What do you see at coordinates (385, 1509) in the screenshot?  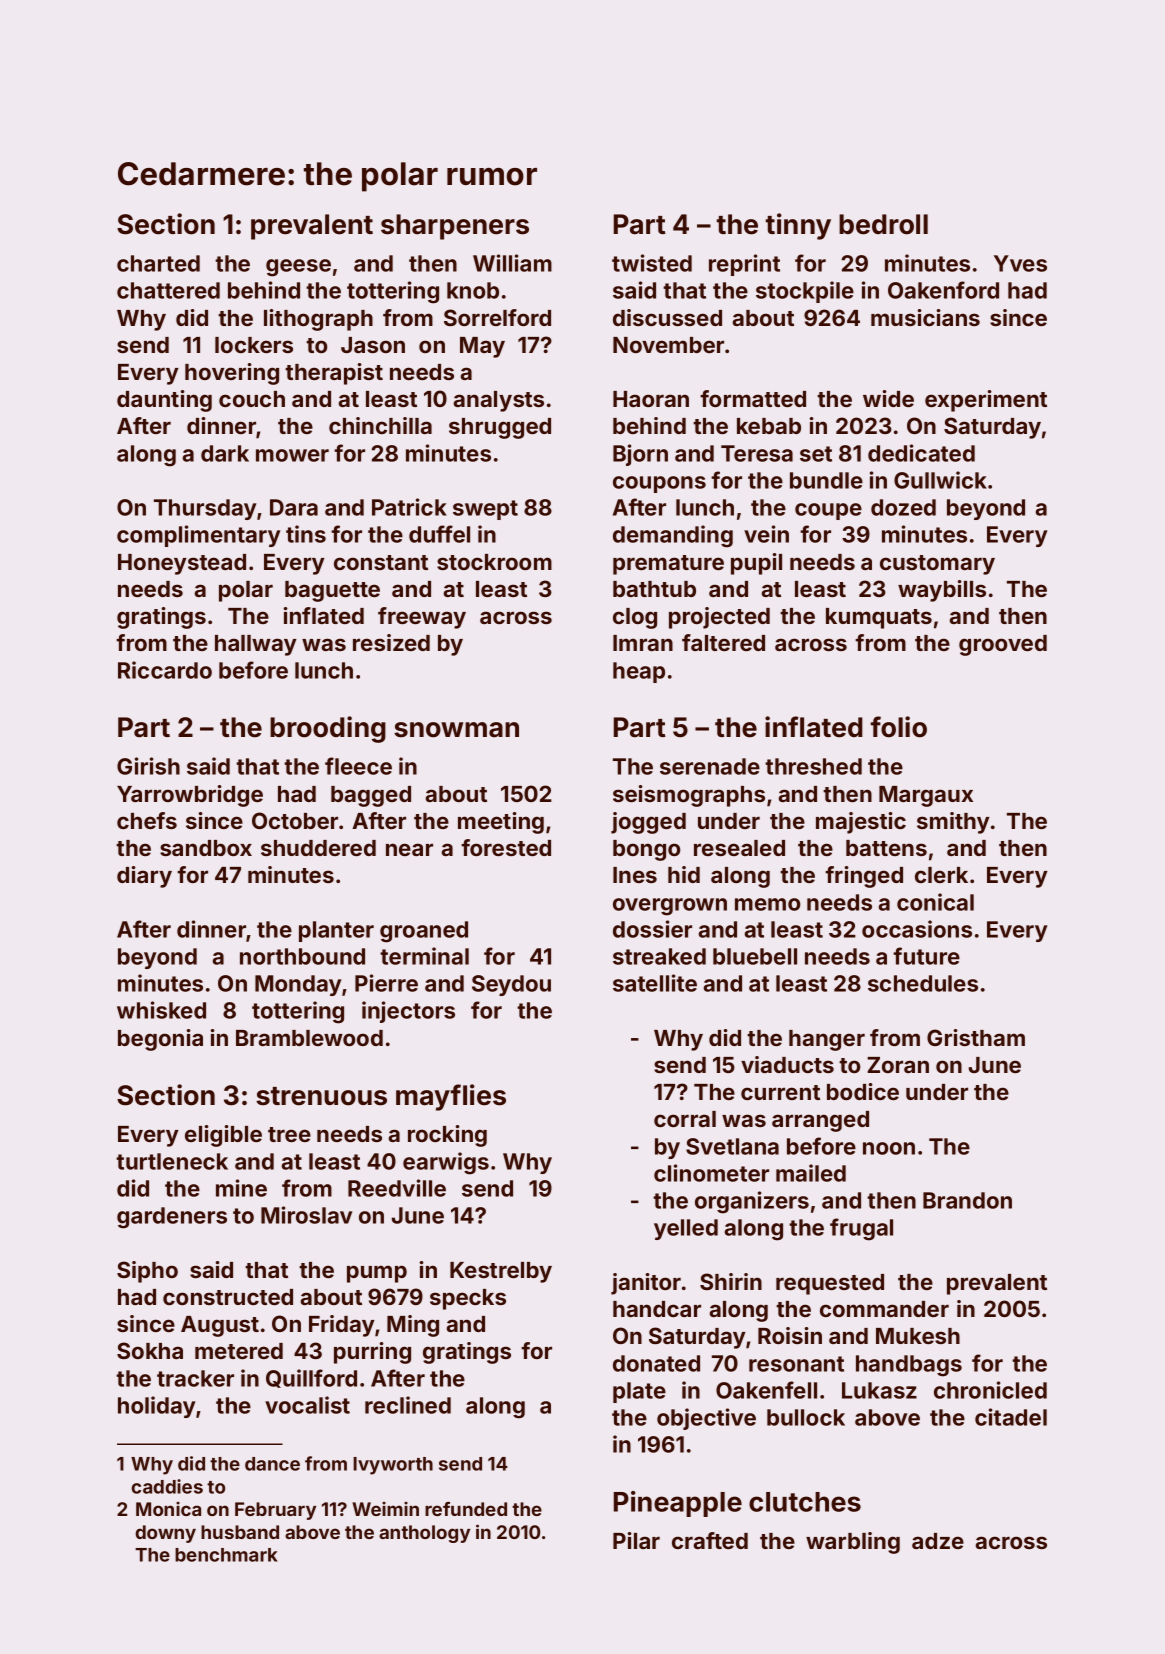 I see `Weimin` at bounding box center [385, 1509].
